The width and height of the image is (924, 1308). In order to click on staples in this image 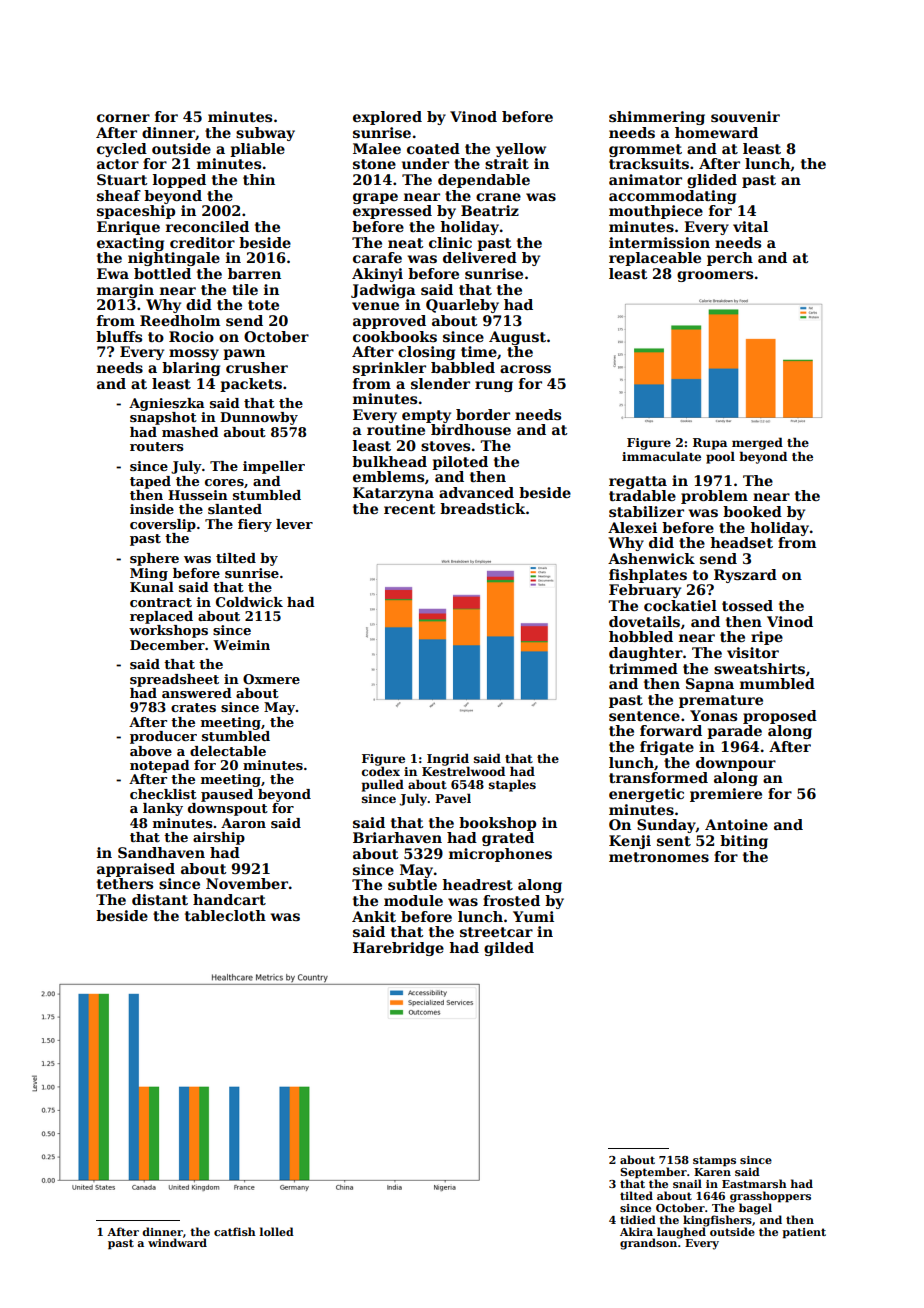, I will do `click(512, 785)`.
